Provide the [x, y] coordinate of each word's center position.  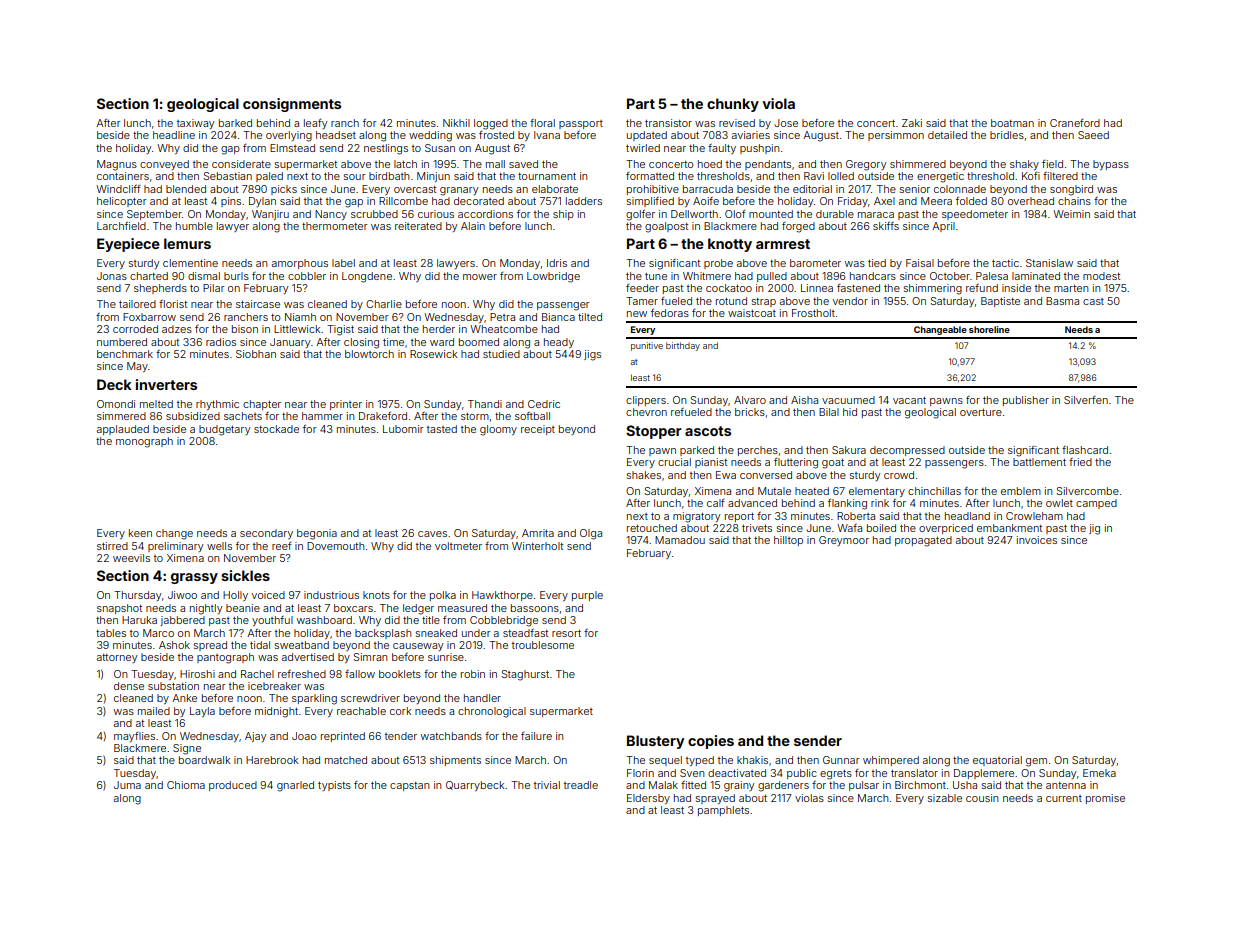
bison [245, 329]
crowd [899, 475]
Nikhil [456, 123]
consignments [292, 105]
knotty [730, 245]
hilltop [788, 541]
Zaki [912, 123]
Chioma [186, 785]
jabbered [182, 621]
